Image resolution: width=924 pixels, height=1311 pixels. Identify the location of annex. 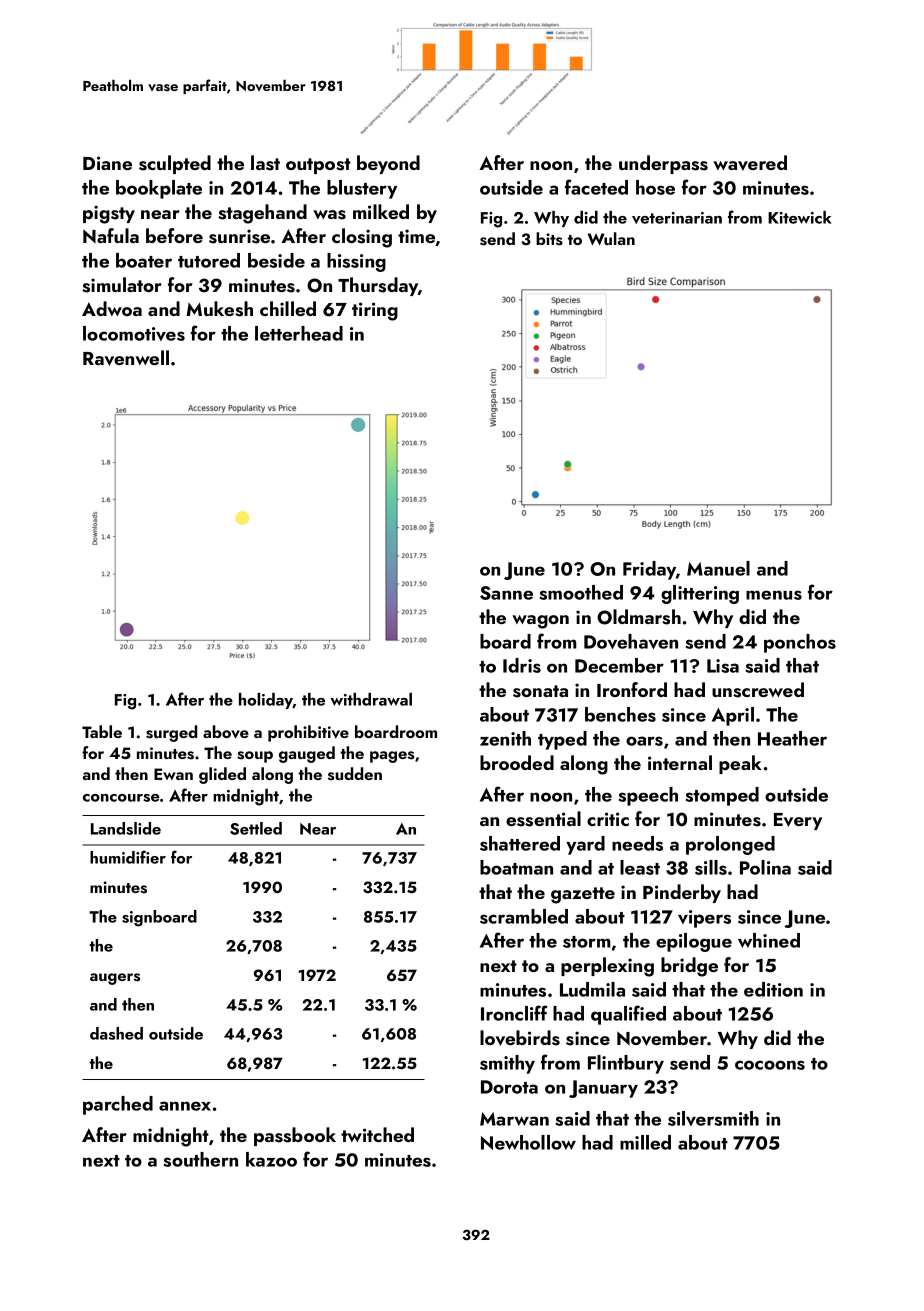
(185, 1106).
